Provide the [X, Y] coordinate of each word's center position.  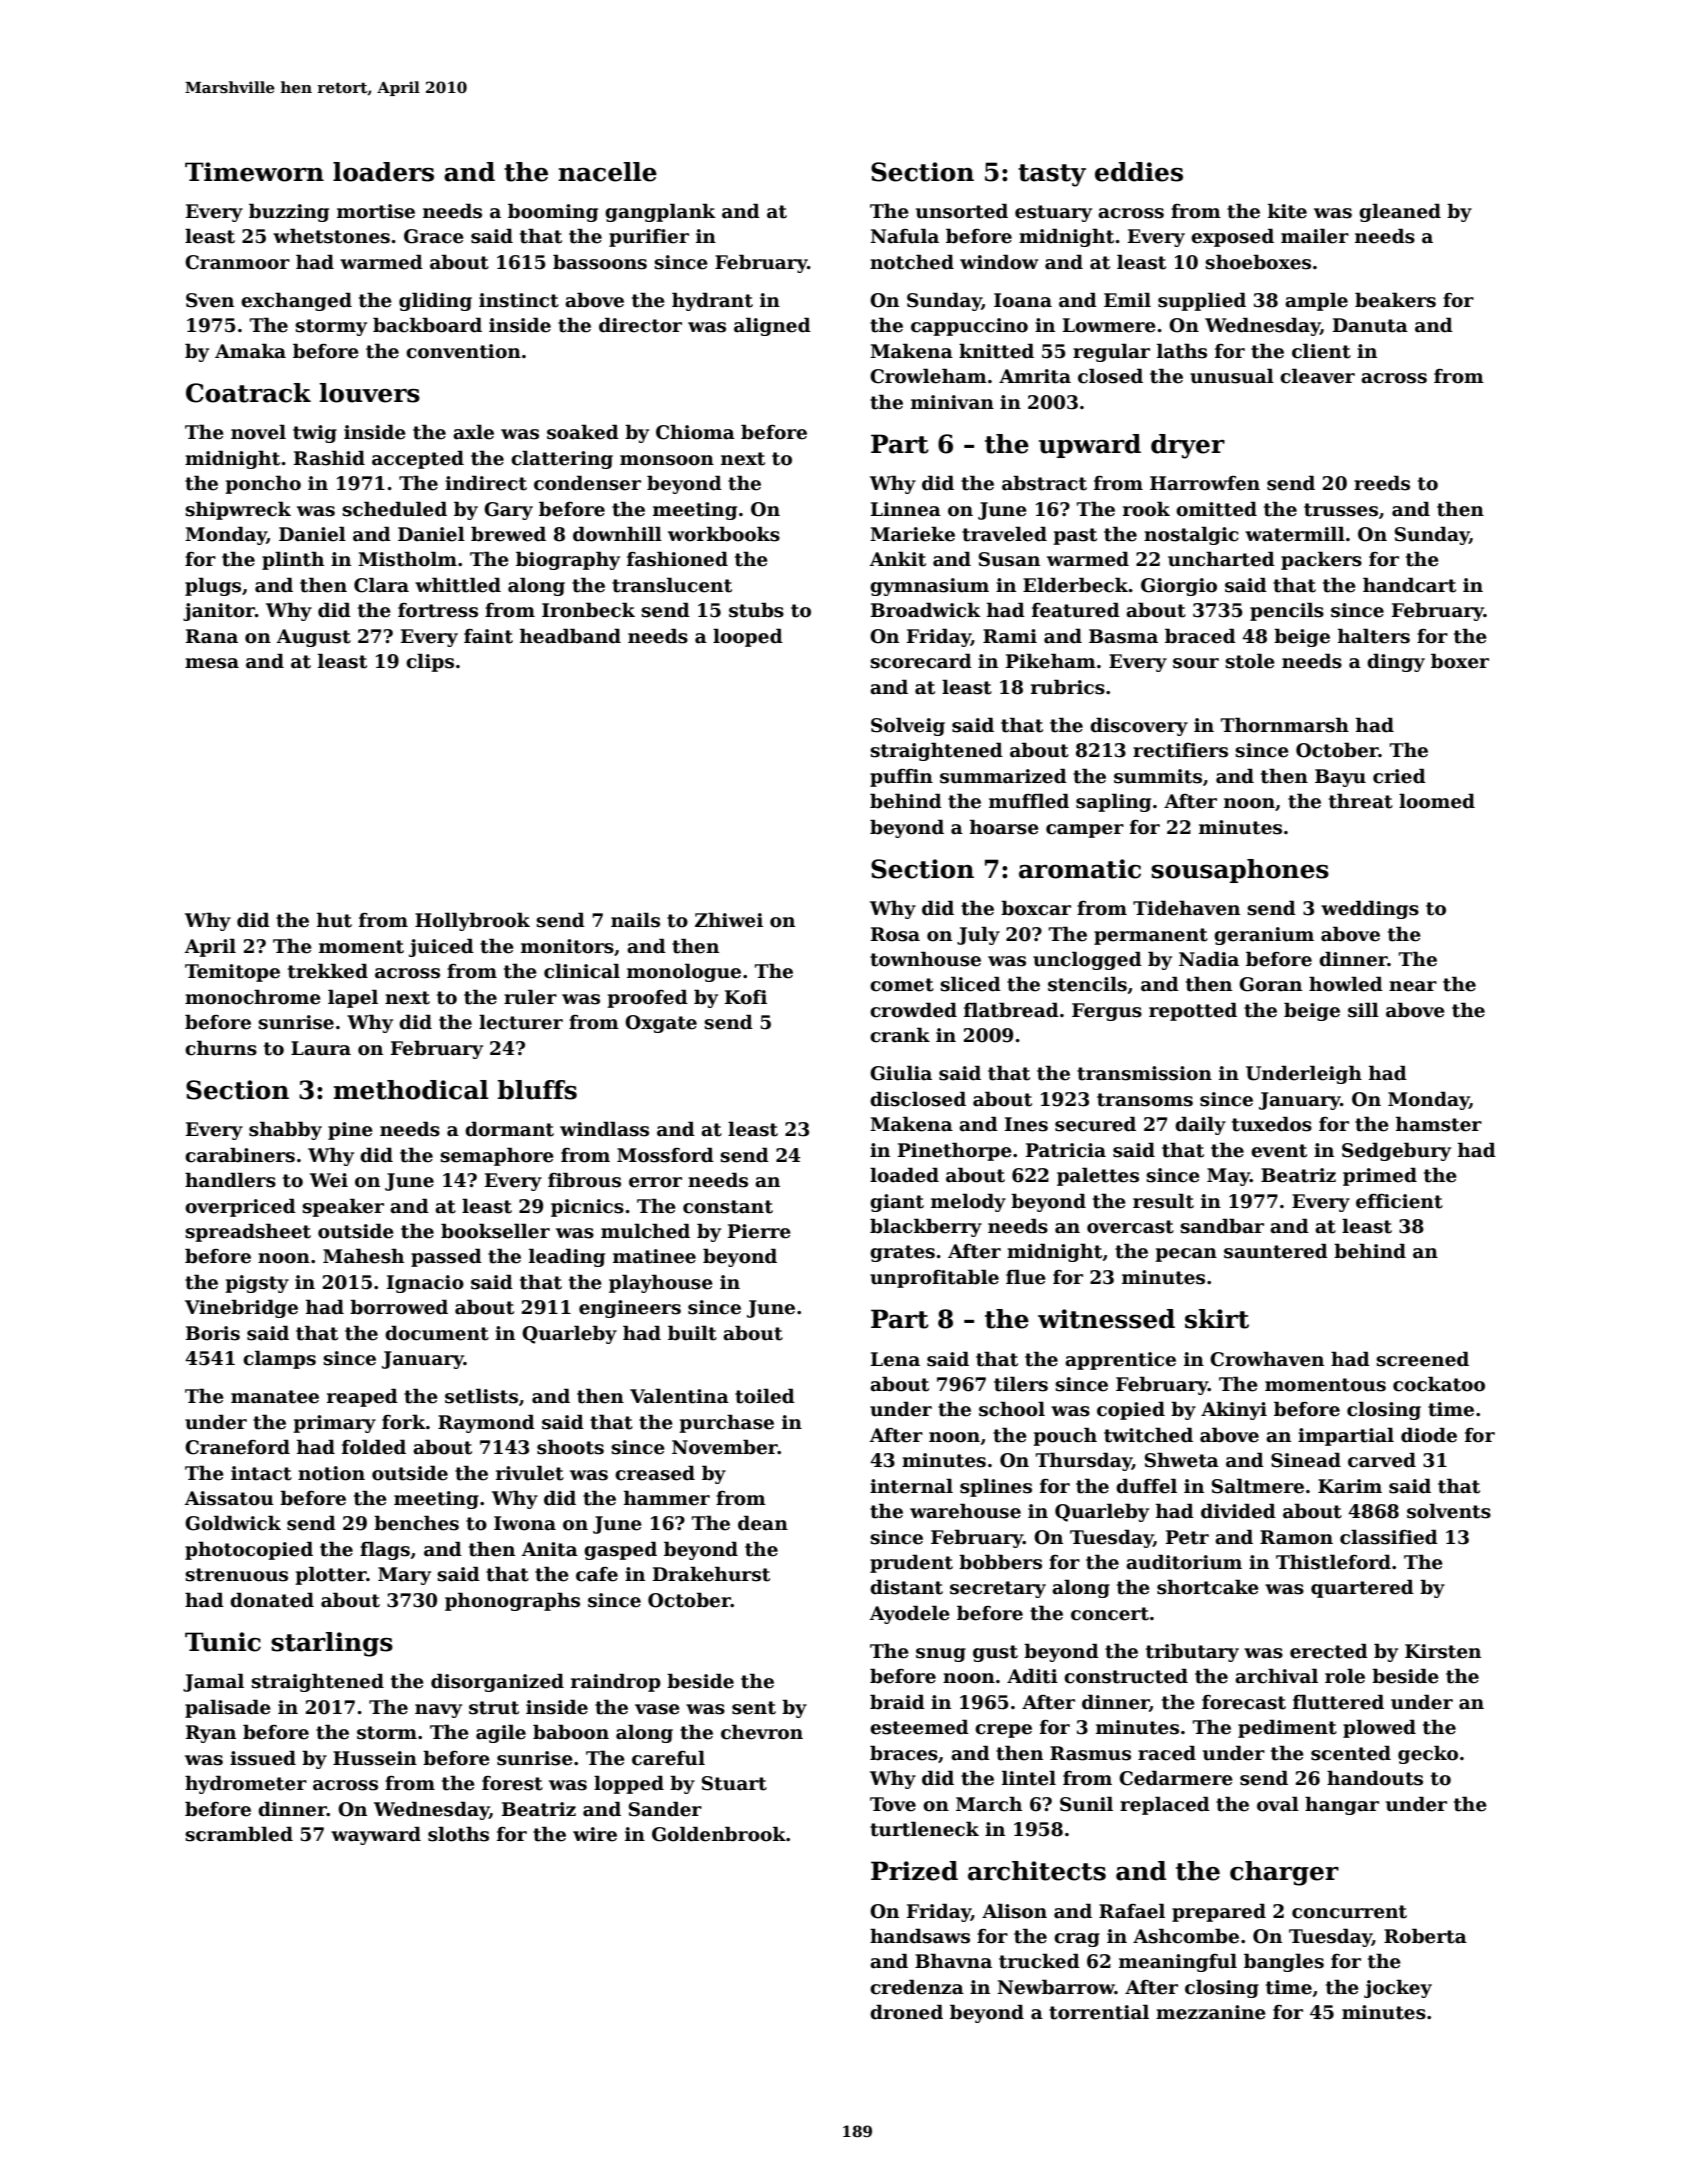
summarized [1003, 776]
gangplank [660, 212]
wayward [376, 1835]
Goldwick [233, 1523]
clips [430, 662]
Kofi [746, 997]
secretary [998, 1589]
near [1413, 986]
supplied [1202, 301]
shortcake [1208, 1587]
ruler [530, 997]
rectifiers [1180, 750]
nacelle [607, 172]
